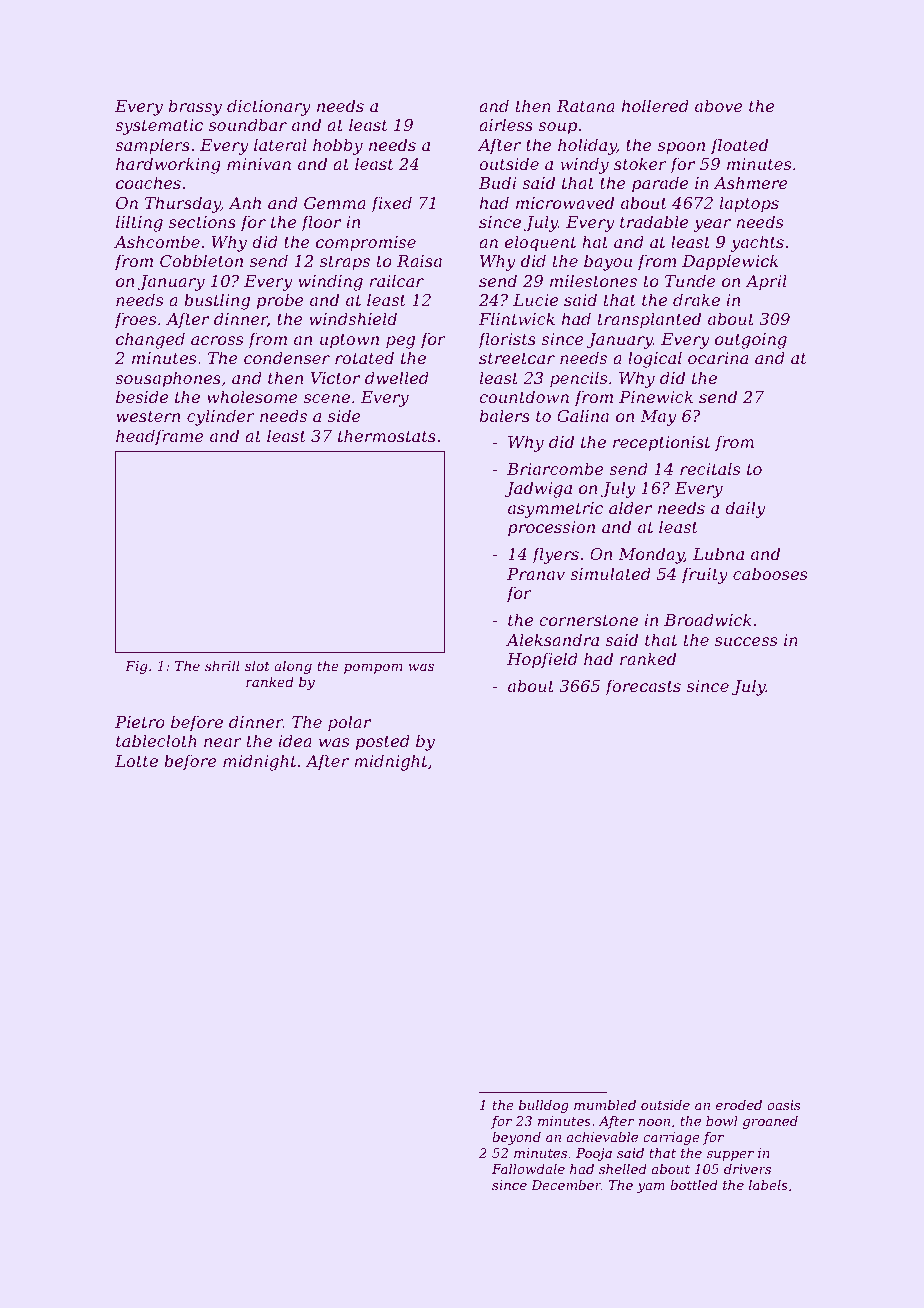 The height and width of the screenshot is (1308, 924). What do you see at coordinates (655, 105) in the screenshot?
I see `hollered` at bounding box center [655, 105].
